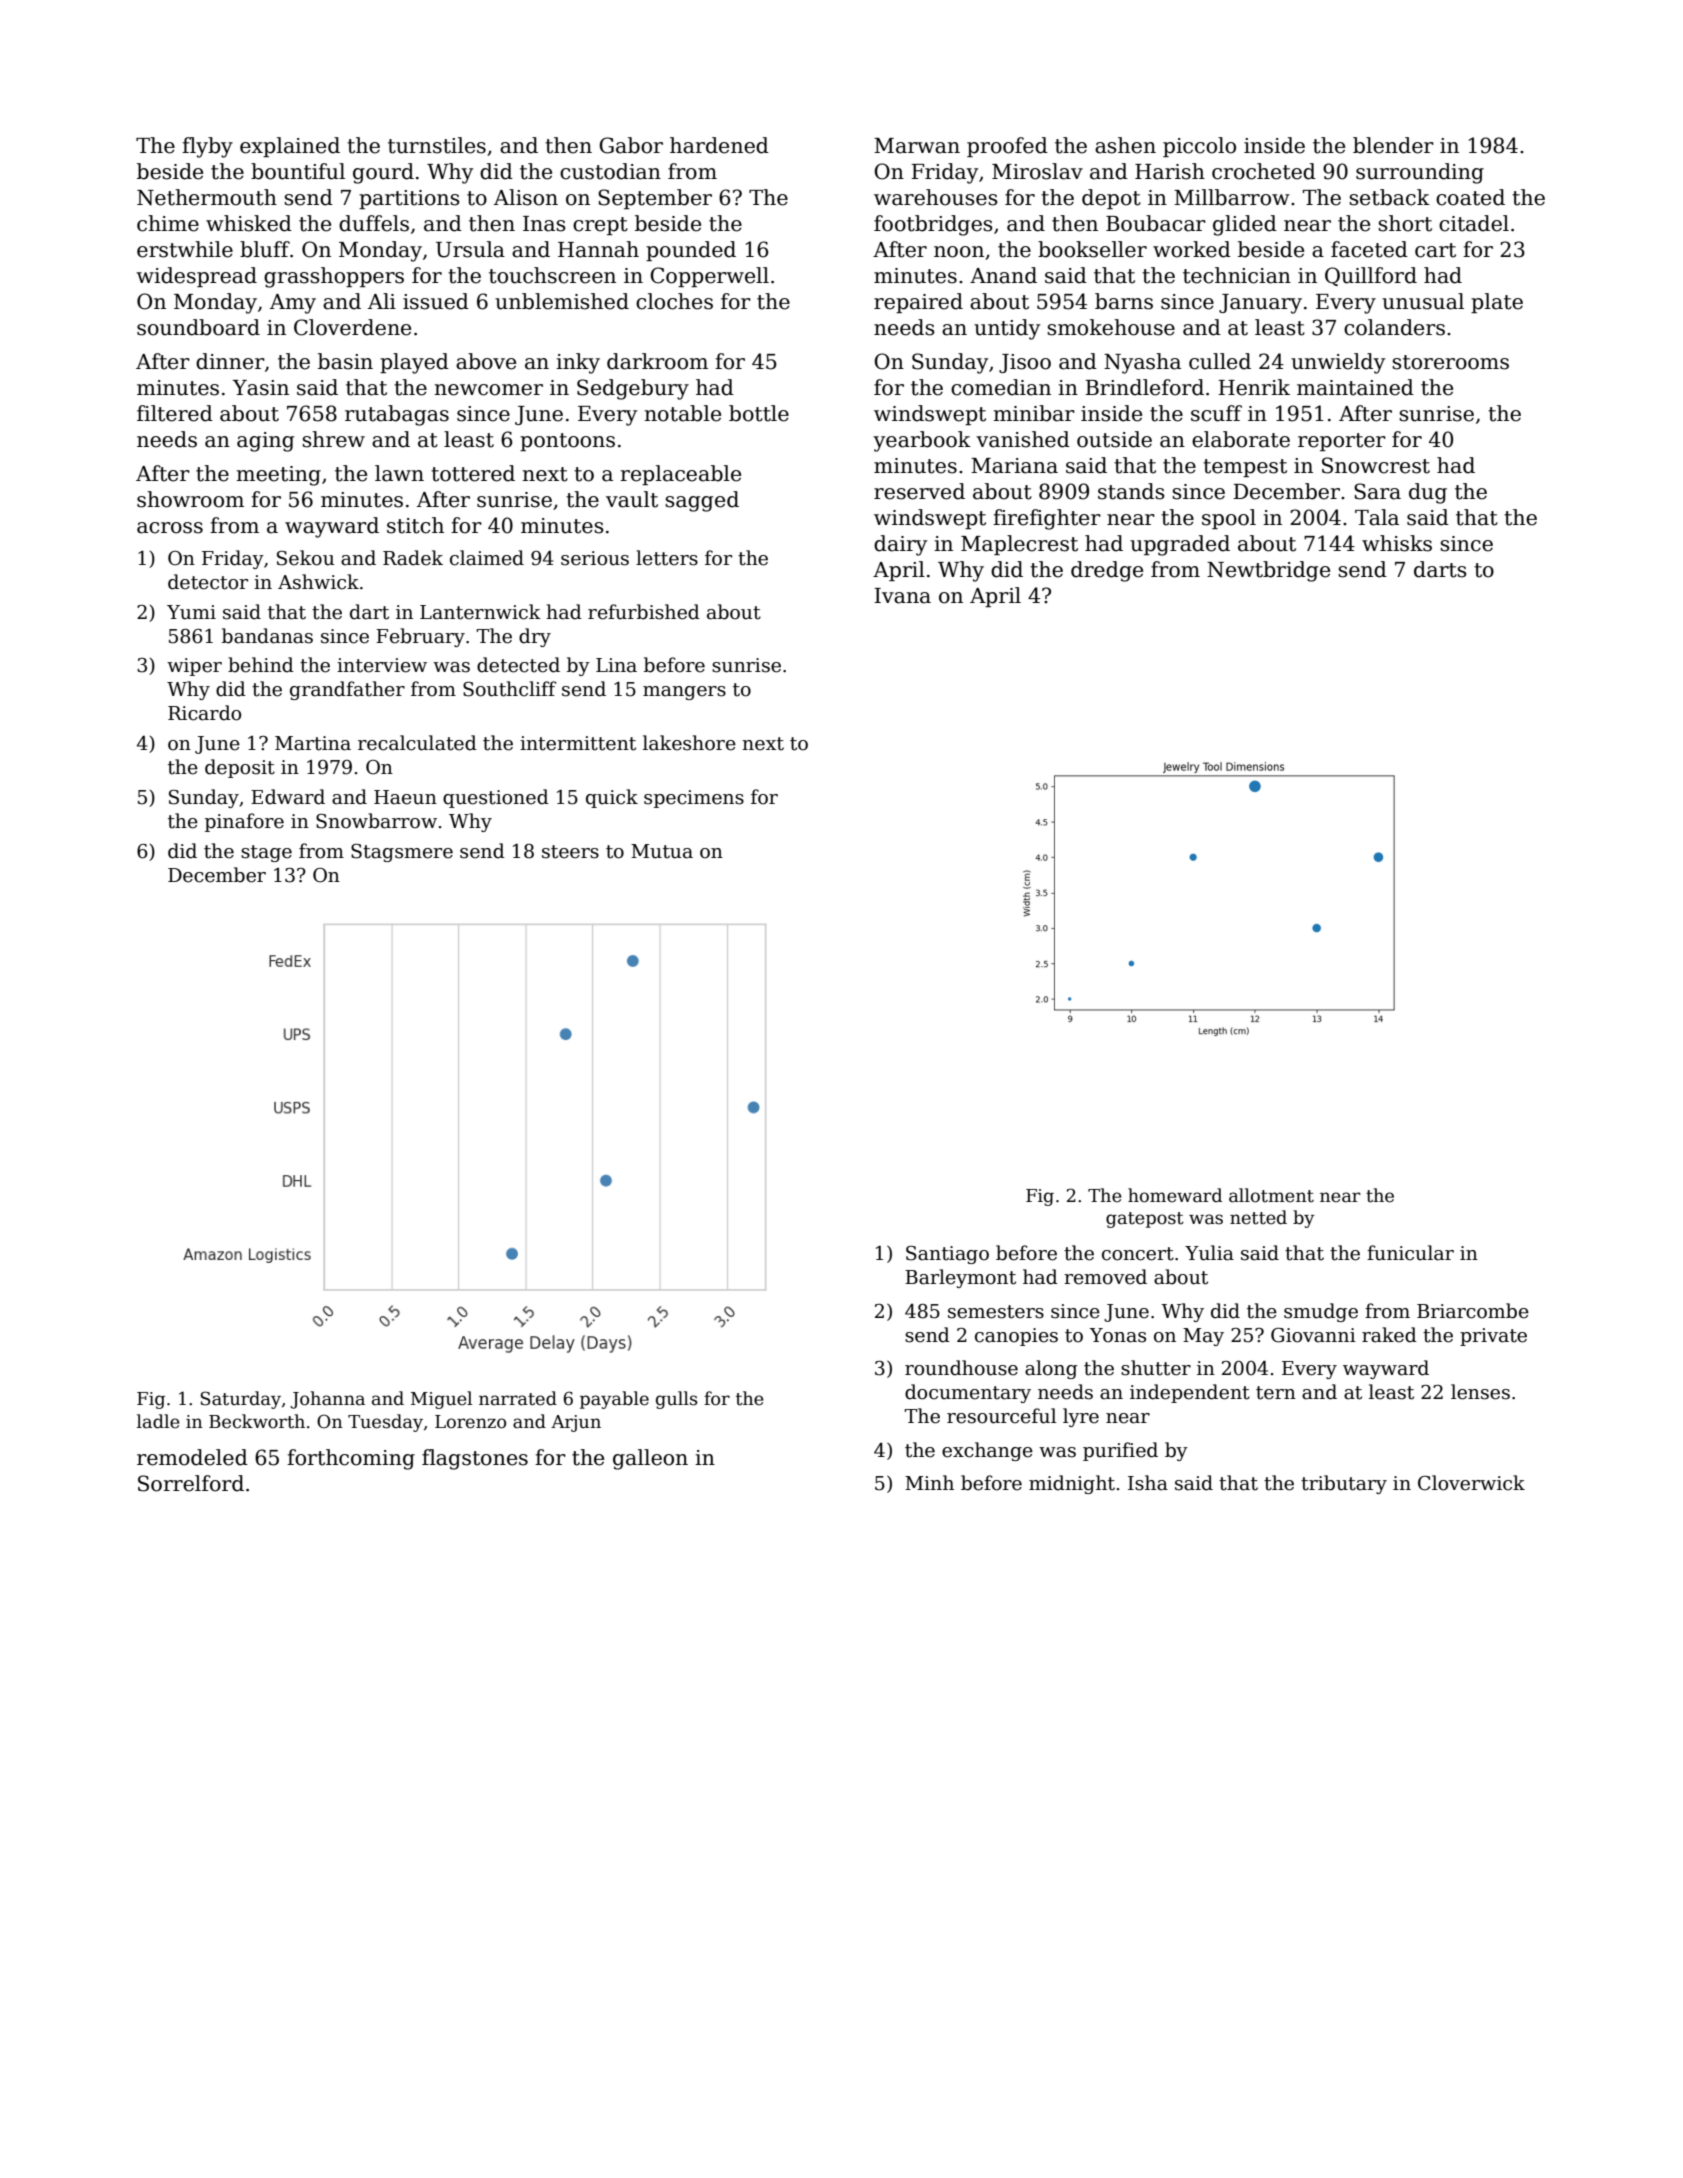 The image size is (1683, 2178). I want to click on forthcoming, so click(351, 1459).
